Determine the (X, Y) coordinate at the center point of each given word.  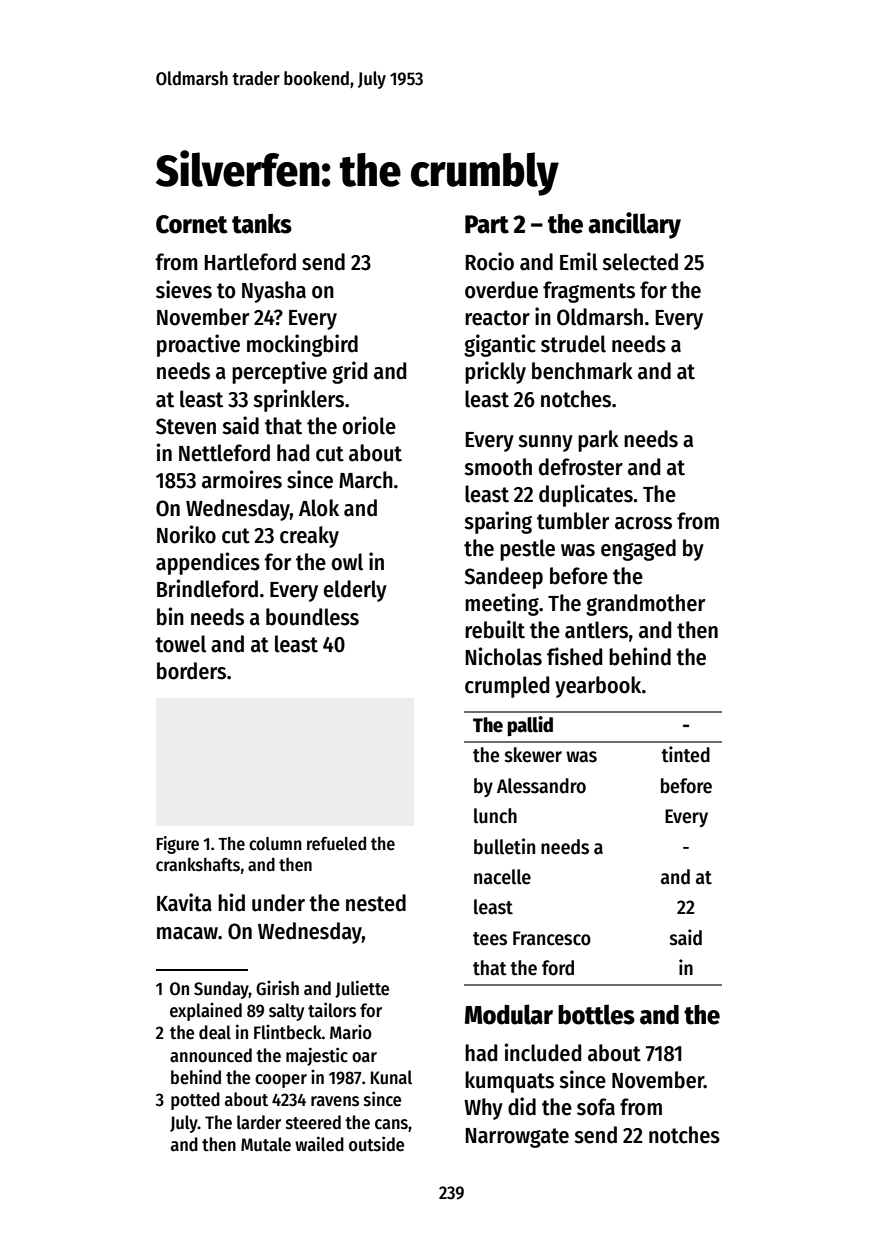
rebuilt (495, 629)
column (275, 844)
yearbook (598, 687)
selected (640, 262)
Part (487, 224)
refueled (336, 843)
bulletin (504, 846)
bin (170, 616)
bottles (596, 1014)
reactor (497, 318)
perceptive (279, 372)
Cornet (191, 224)
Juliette (362, 989)
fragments (589, 292)
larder (259, 1122)
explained (206, 1012)
